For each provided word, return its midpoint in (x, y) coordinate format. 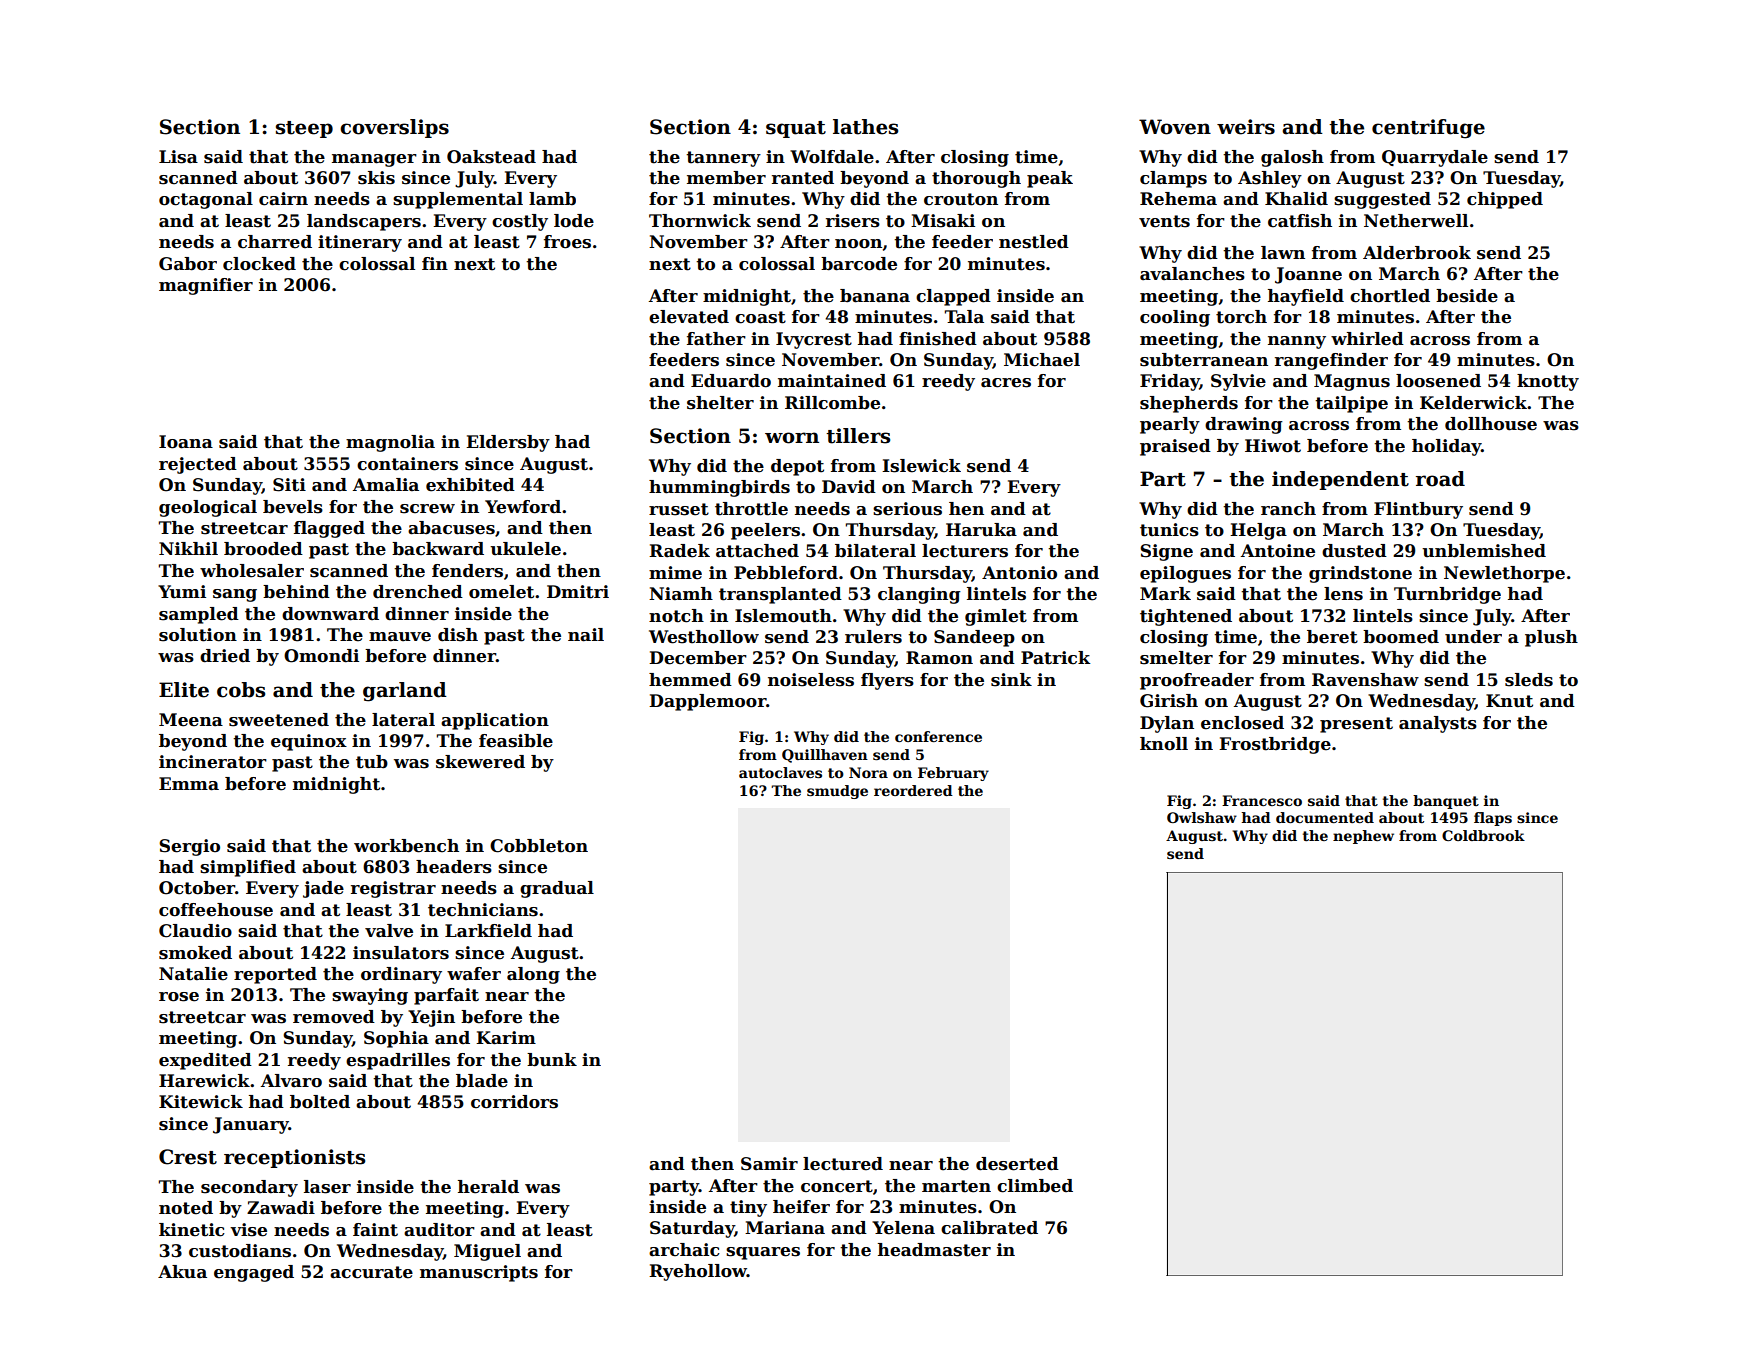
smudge (837, 792)
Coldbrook (1483, 835)
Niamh (681, 594)
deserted (1017, 1164)
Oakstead (491, 157)
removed (334, 1017)
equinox (309, 742)
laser (327, 1187)
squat (796, 129)
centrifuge (1428, 129)
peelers (765, 531)
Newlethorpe (1504, 574)
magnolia (390, 443)
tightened (1186, 617)
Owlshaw (1202, 817)
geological (208, 508)
